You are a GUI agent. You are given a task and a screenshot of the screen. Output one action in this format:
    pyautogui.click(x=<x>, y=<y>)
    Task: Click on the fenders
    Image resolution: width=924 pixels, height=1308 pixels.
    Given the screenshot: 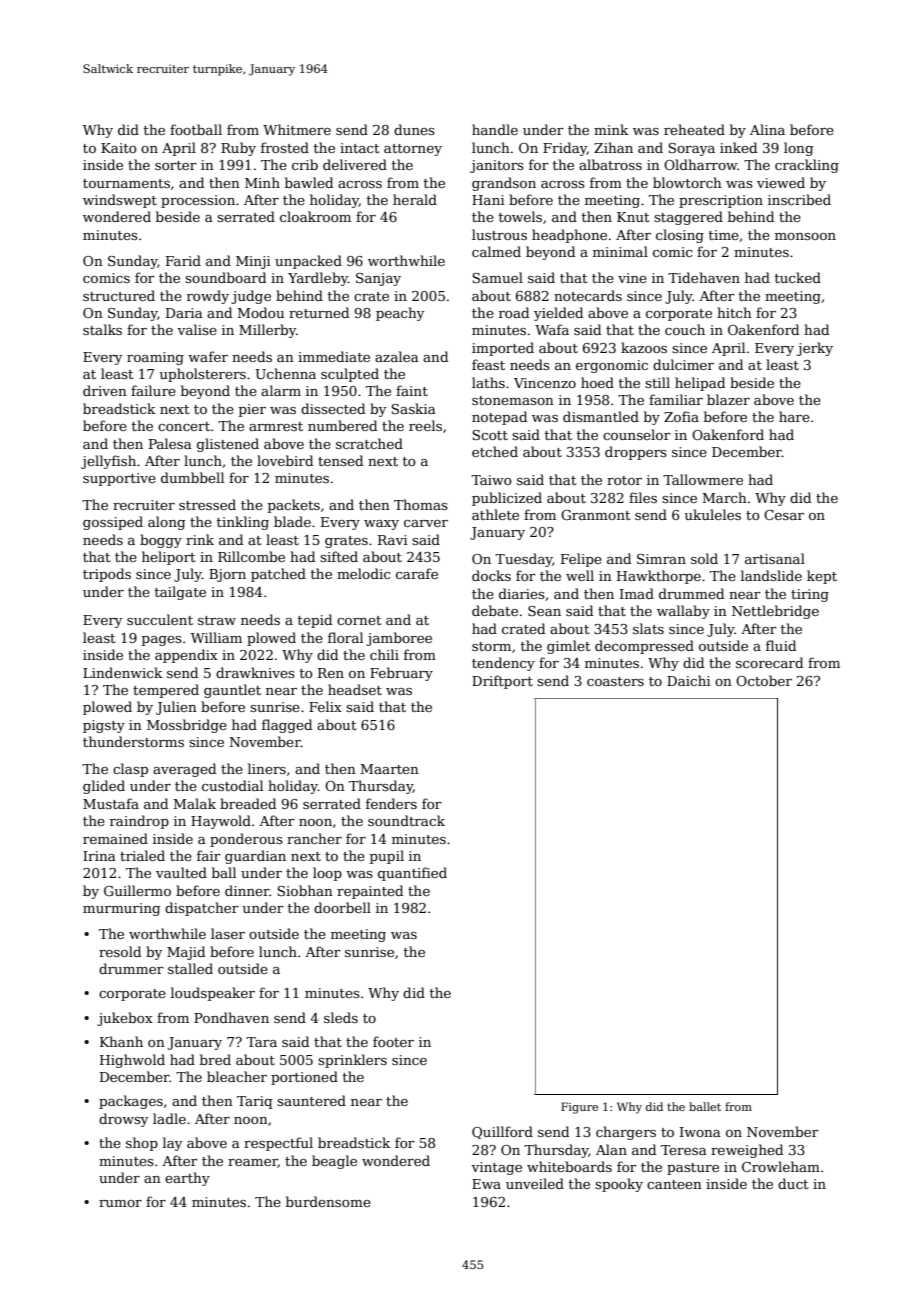 What is the action you would take?
    pyautogui.click(x=391, y=803)
